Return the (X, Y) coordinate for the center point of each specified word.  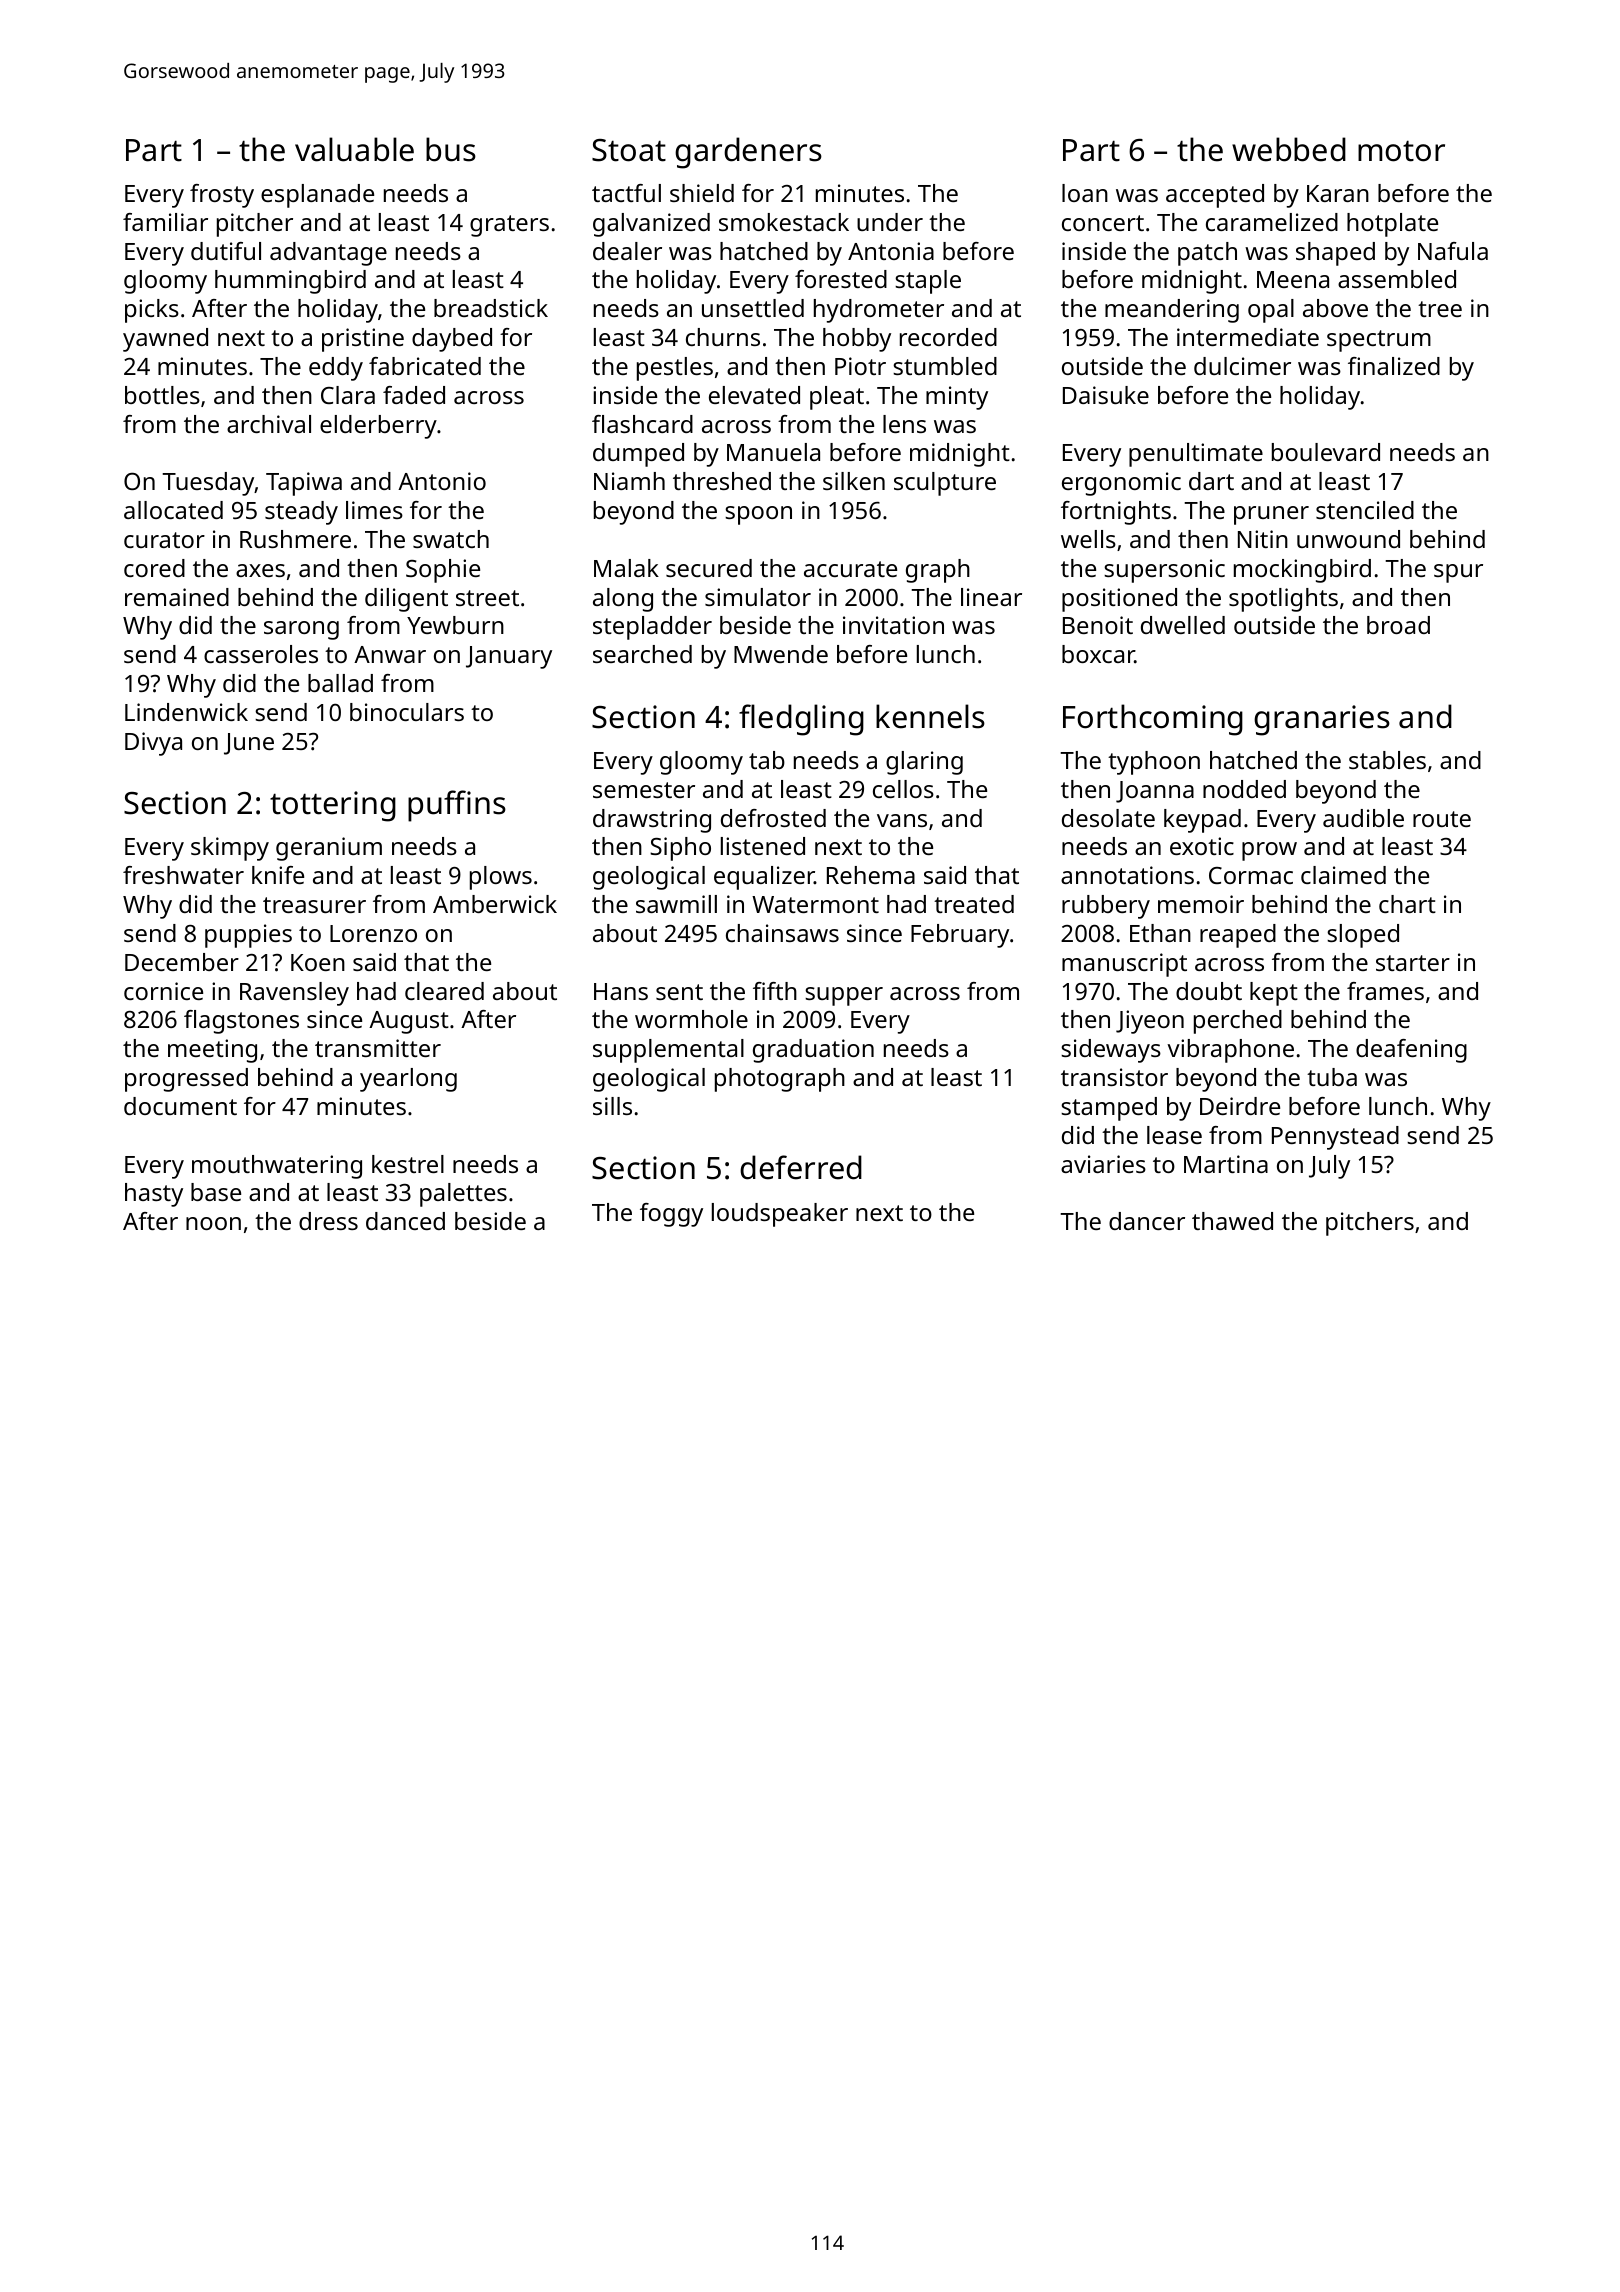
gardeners (748, 153)
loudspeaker (780, 1215)
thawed (1232, 1221)
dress (328, 1221)
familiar (165, 222)
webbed (1289, 149)
